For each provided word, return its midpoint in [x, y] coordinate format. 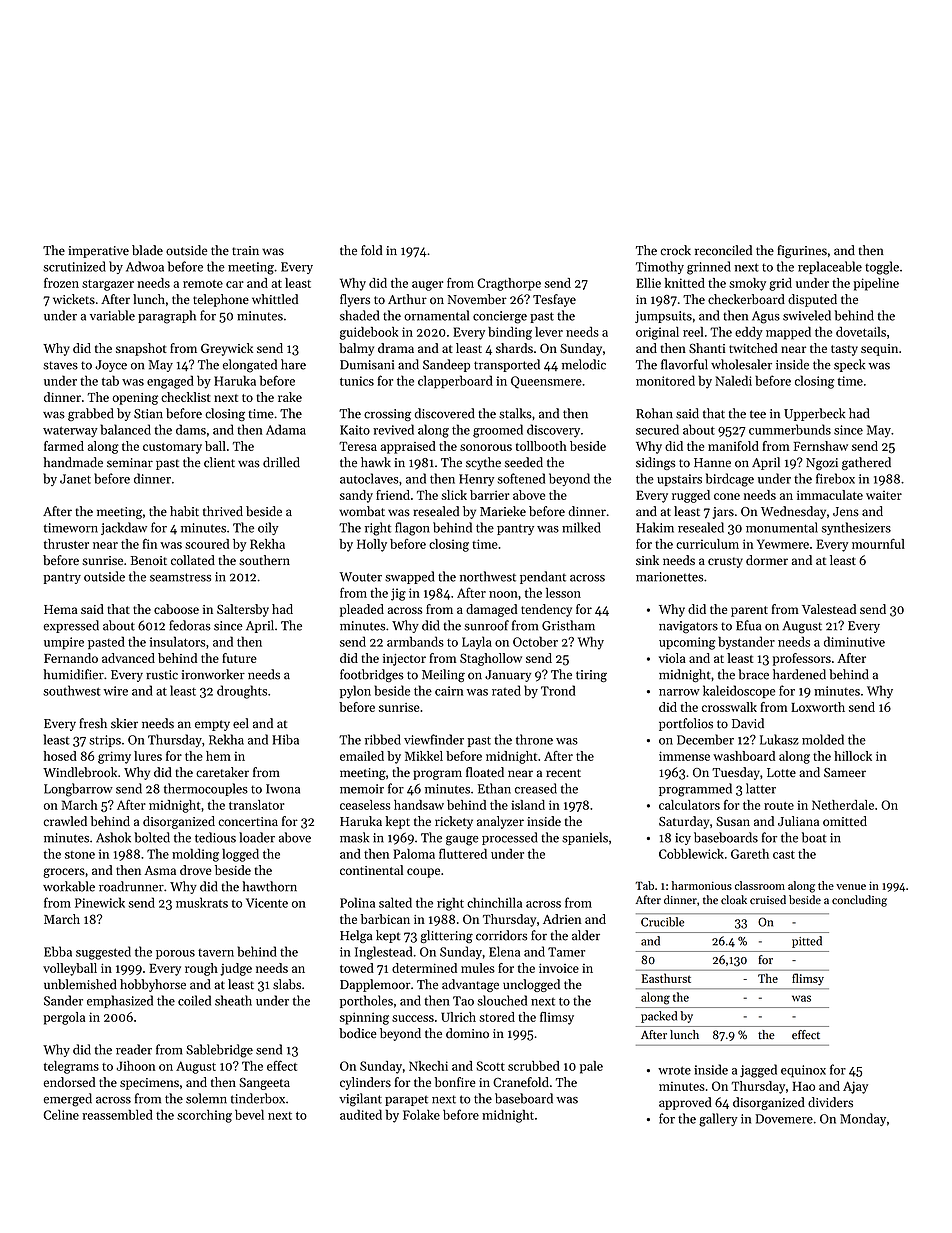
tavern [216, 953]
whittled [275, 299]
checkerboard [746, 299]
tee [758, 414]
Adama [286, 429]
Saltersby [243, 610]
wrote [674, 1070]
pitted [807, 942]
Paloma [414, 854]
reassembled [117, 1114]
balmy [356, 349]
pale [591, 1067]
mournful [878, 544]
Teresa [358, 446]
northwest [488, 576]
